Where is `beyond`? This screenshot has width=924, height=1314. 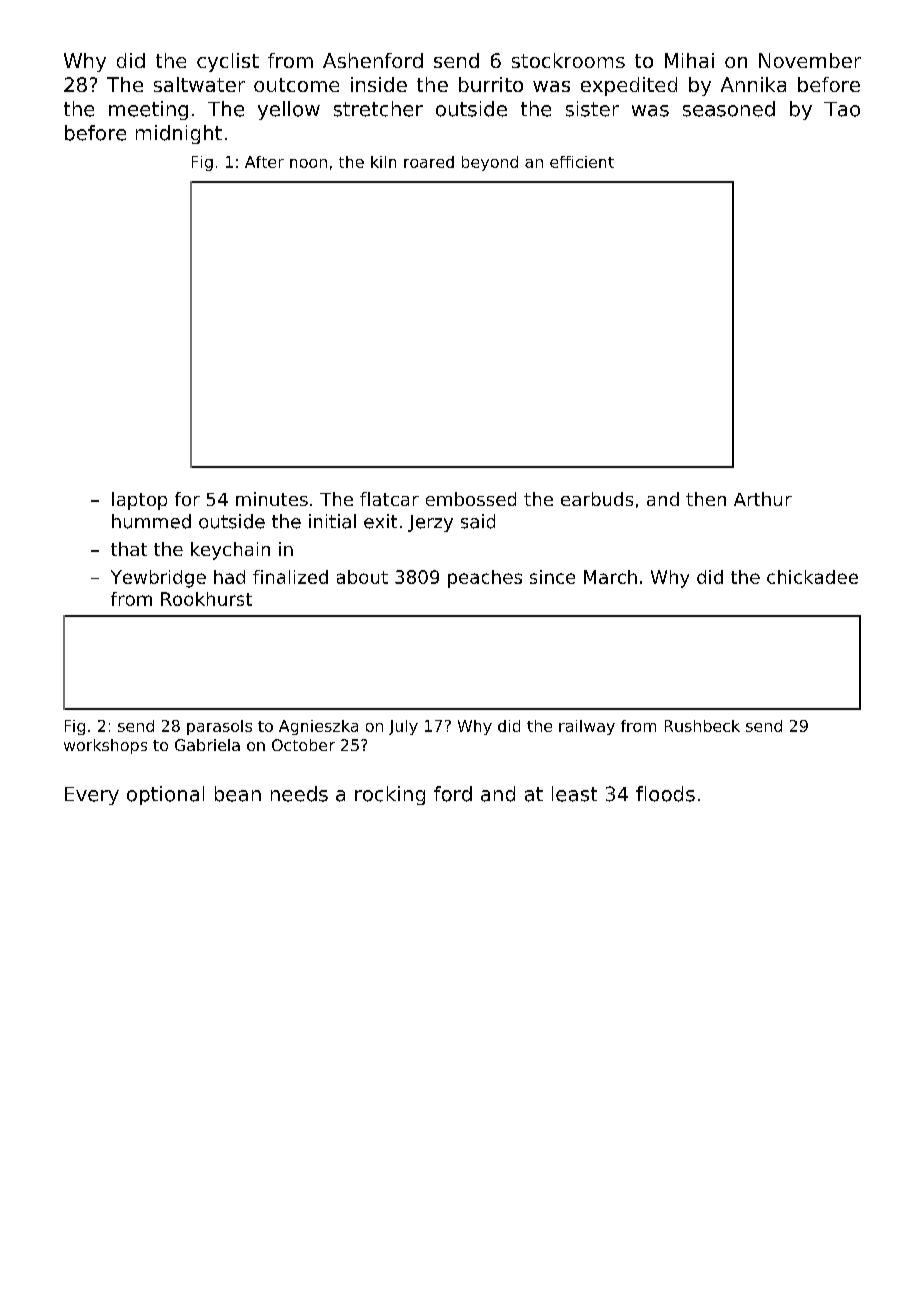
beyond is located at coordinates (490, 163).
